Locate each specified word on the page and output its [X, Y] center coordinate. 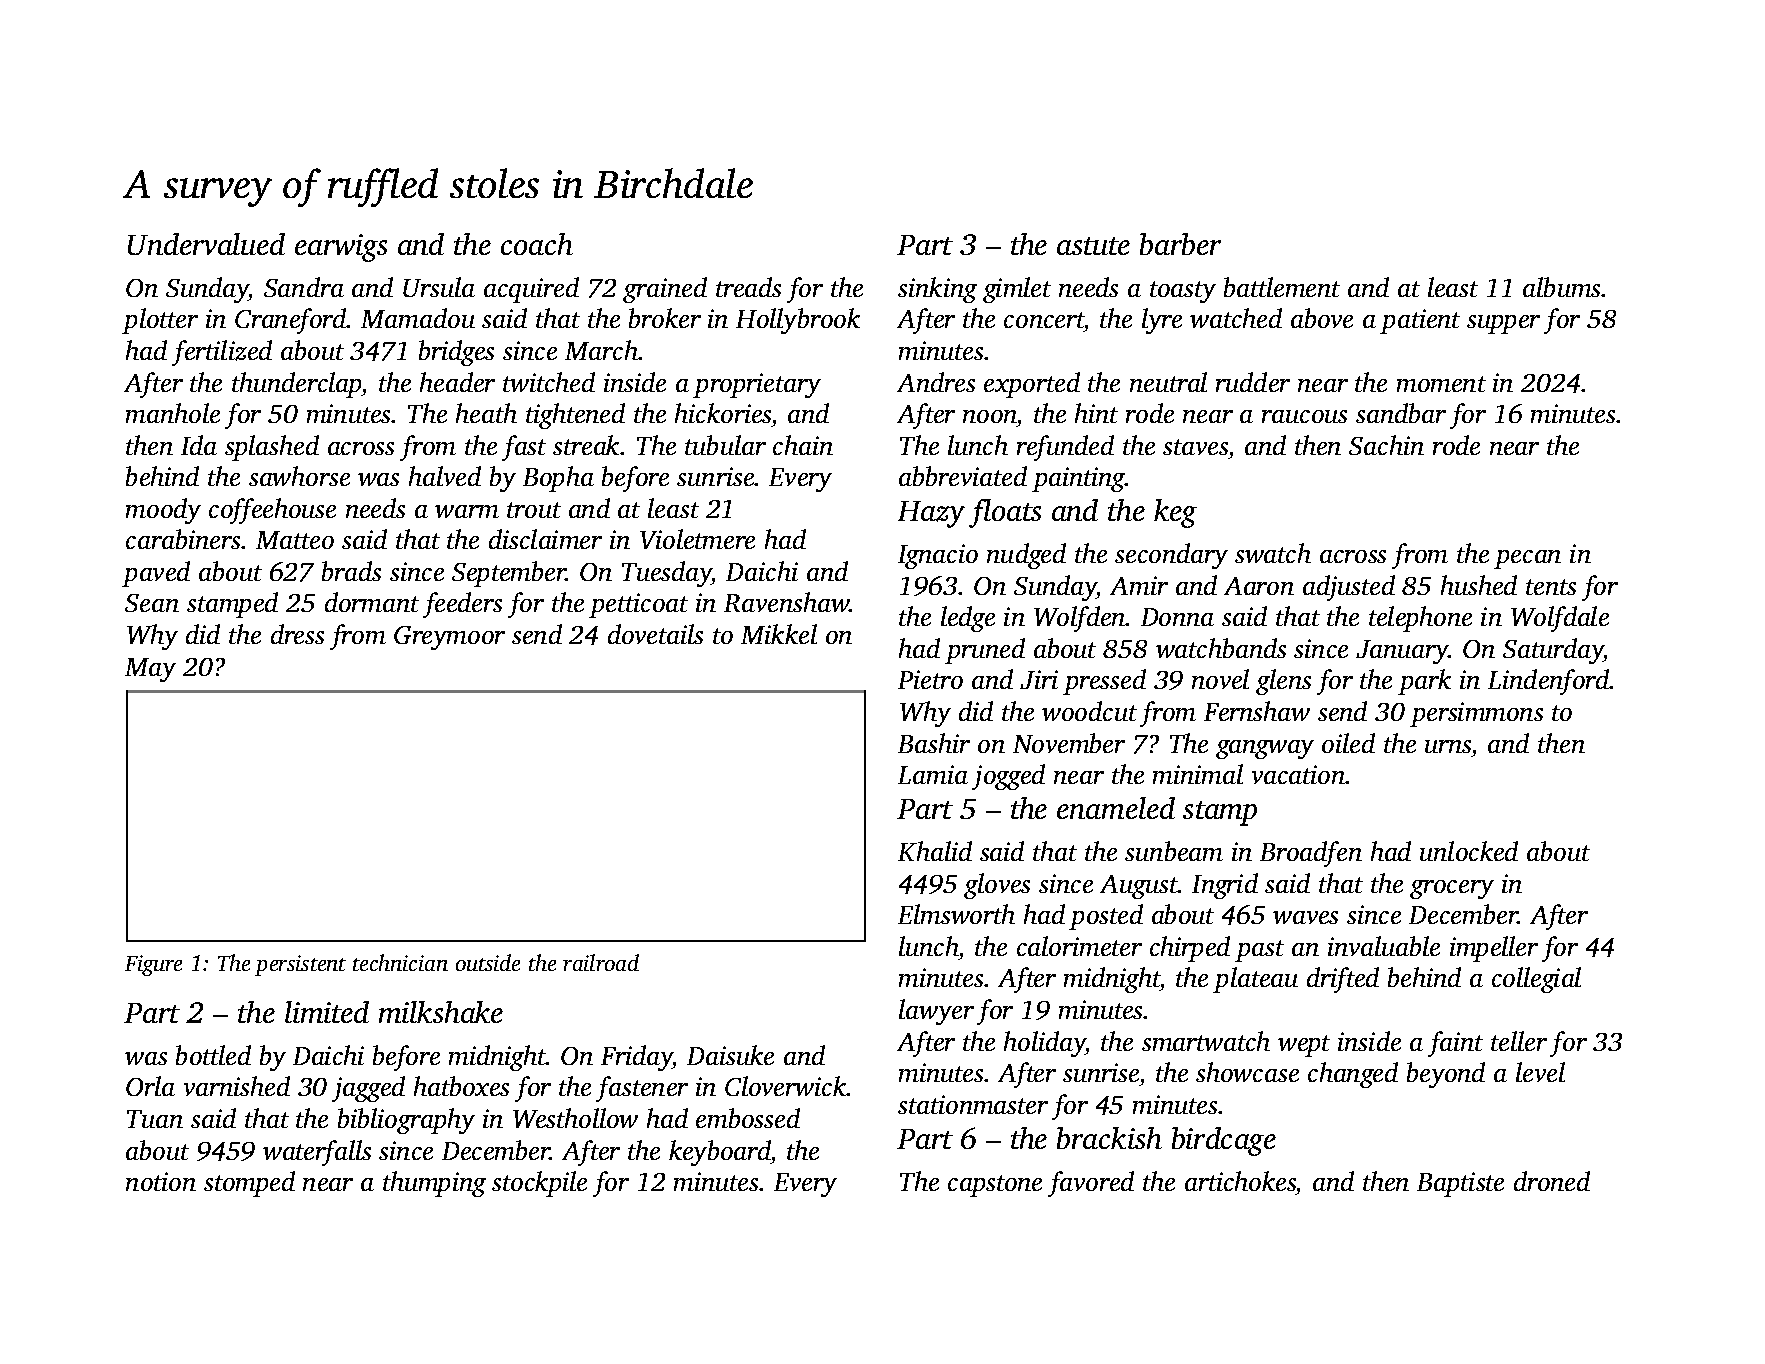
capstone [995, 1186]
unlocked [1469, 851]
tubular [725, 445]
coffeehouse [272, 511]
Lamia [933, 774]
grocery [1452, 889]
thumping [434, 1184]
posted [1106, 917]
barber [1180, 244]
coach [537, 244]
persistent [300, 965]
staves [1195, 447]
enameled [1116, 808]
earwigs [341, 248]
